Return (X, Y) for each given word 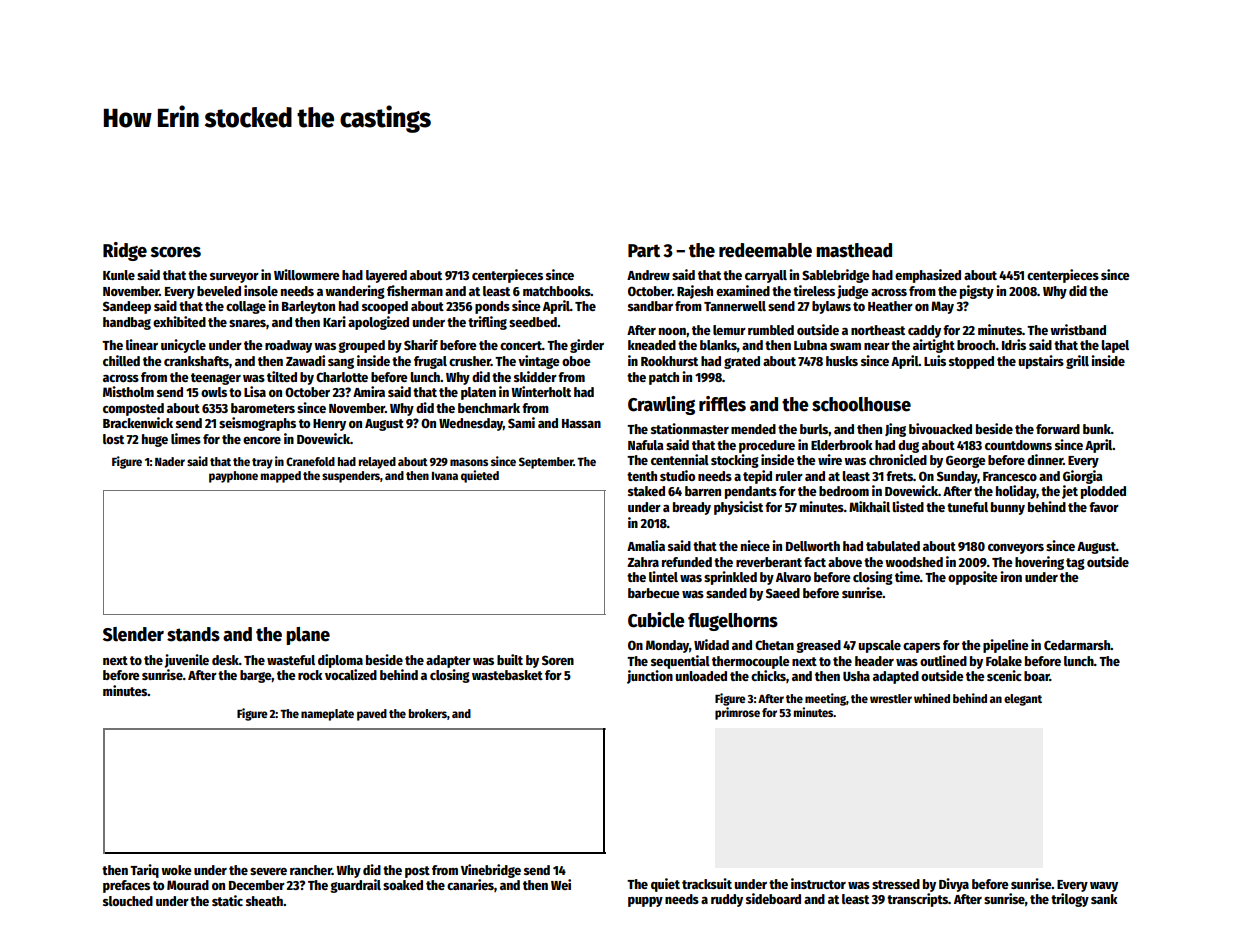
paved (372, 715)
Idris (1014, 344)
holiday (1016, 492)
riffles (722, 404)
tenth (642, 476)
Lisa (255, 391)
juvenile (186, 661)
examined (743, 290)
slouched (128, 901)
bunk (1097, 429)
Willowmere (307, 274)
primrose (737, 713)
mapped (281, 477)
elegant (1023, 700)
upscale (880, 646)
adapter (448, 661)
